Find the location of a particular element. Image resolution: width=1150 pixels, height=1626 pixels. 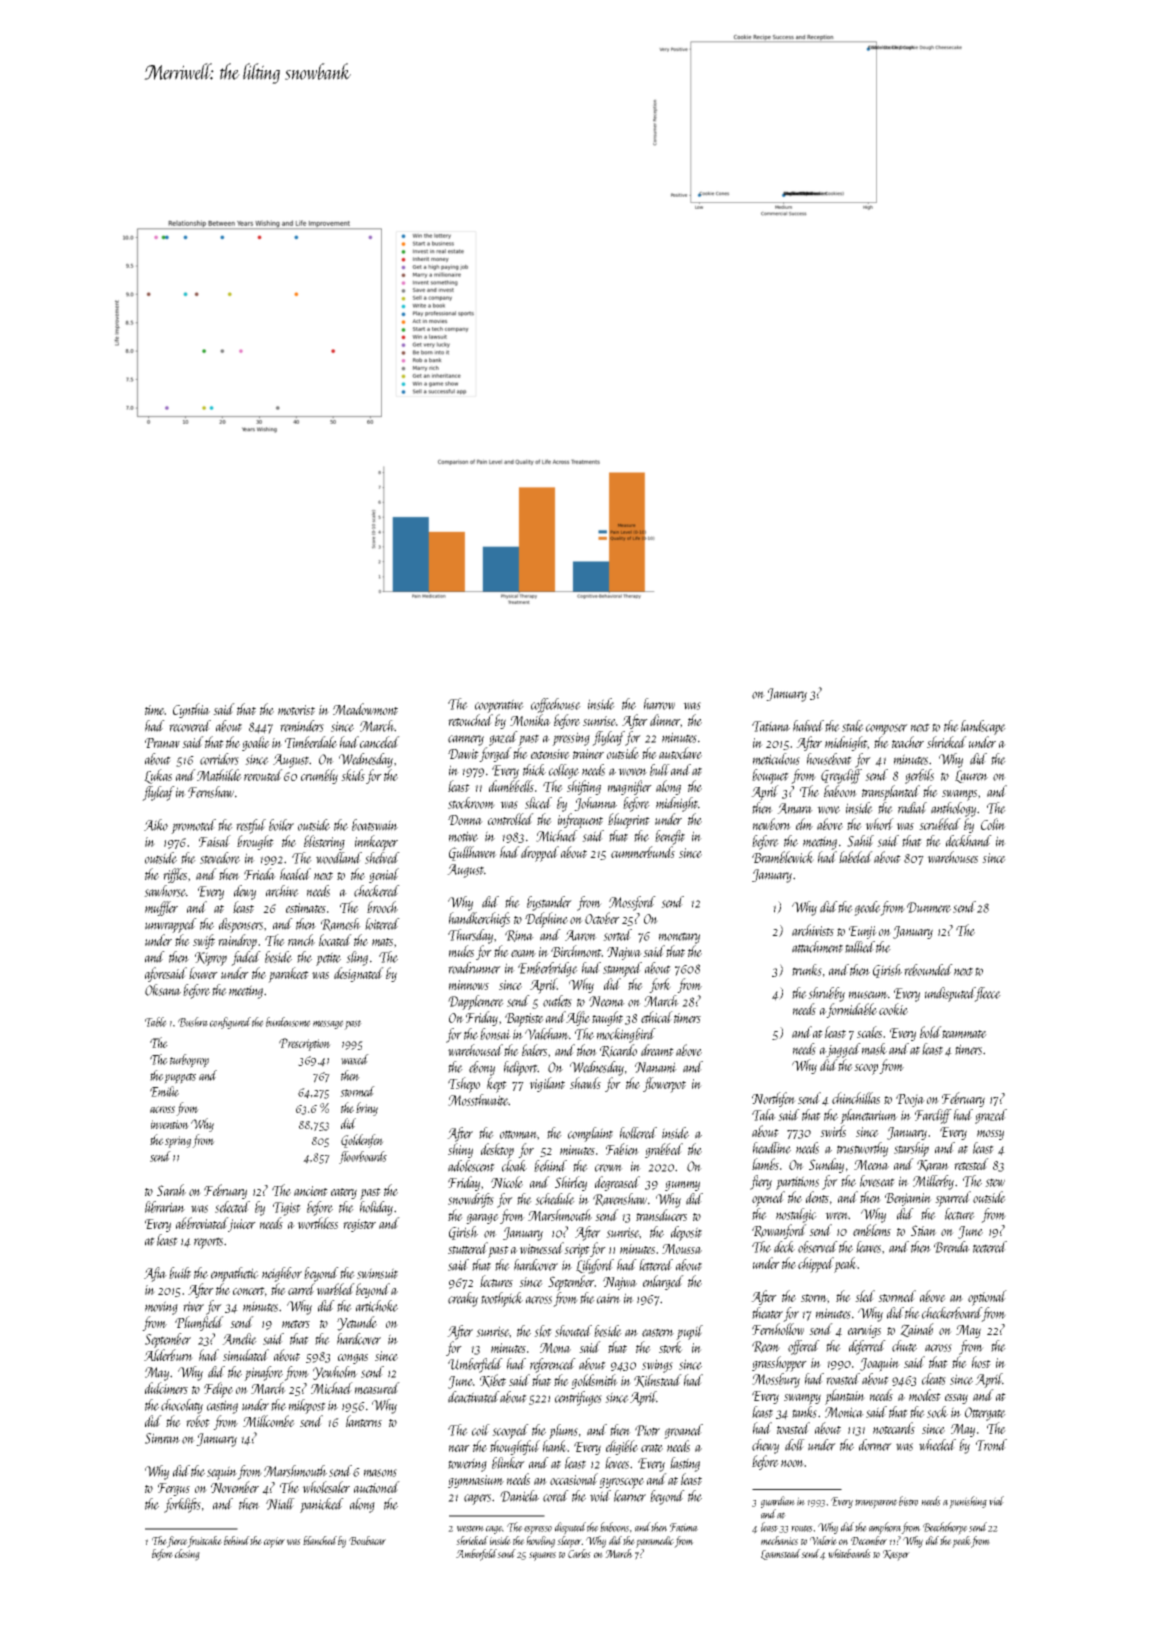

transparent is located at coordinates (876, 1504).
